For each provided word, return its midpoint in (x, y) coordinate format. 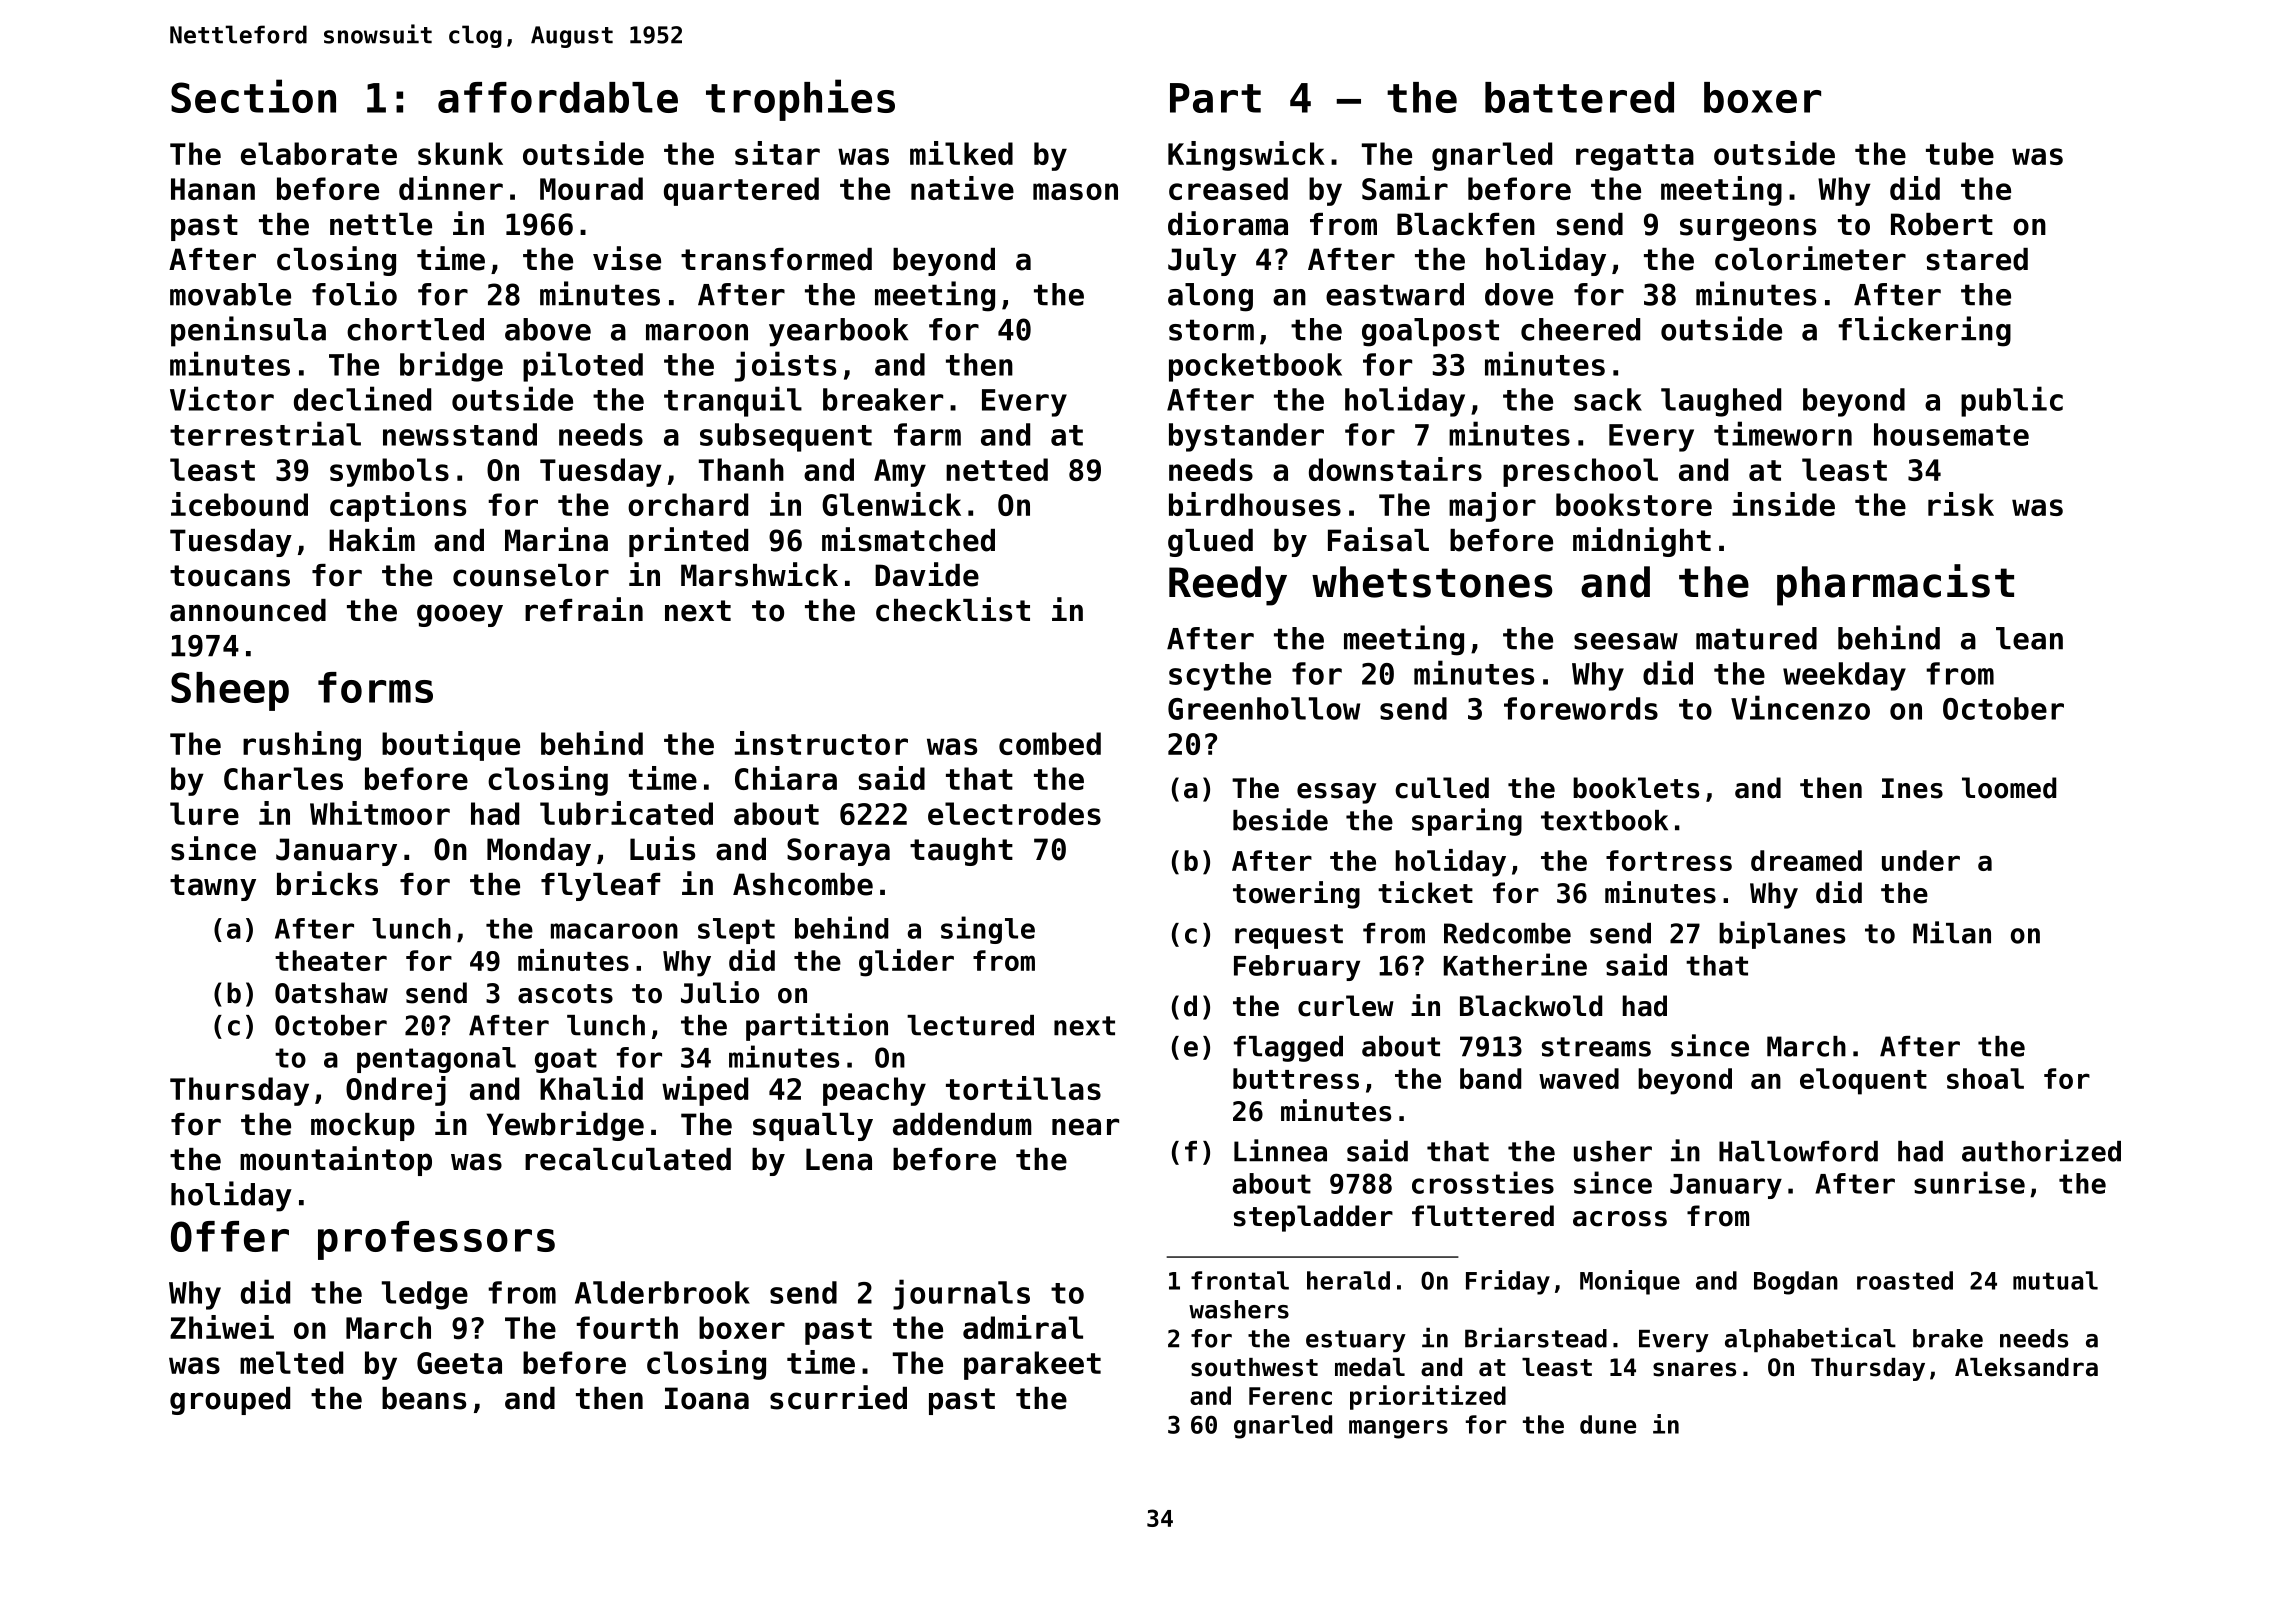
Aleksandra (2026, 1367)
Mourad (591, 188)
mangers (1398, 1429)
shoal (1985, 1078)
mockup (363, 1127)
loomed (2009, 788)
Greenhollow (1264, 708)
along (1210, 297)
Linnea (1280, 1150)
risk (1961, 504)
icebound (239, 504)
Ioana (707, 1398)
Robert (1942, 224)
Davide (927, 574)
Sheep (230, 691)
